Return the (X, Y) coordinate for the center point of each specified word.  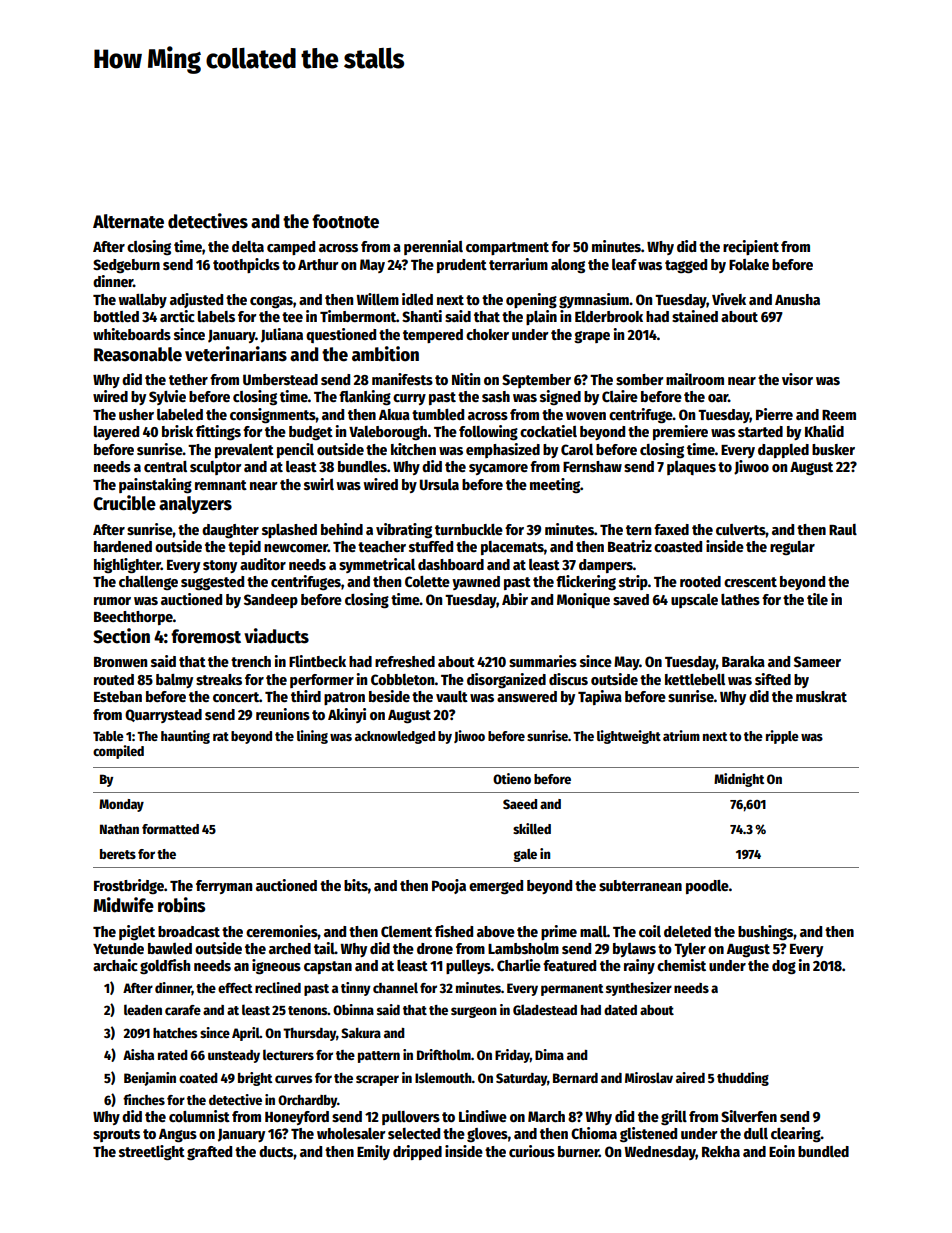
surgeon (474, 1012)
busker (833, 449)
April (246, 1034)
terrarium (518, 264)
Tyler (690, 950)
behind (342, 529)
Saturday (521, 1079)
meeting (555, 485)
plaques (691, 468)
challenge (148, 583)
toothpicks (246, 265)
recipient (751, 247)
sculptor (216, 468)
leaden (143, 1009)
